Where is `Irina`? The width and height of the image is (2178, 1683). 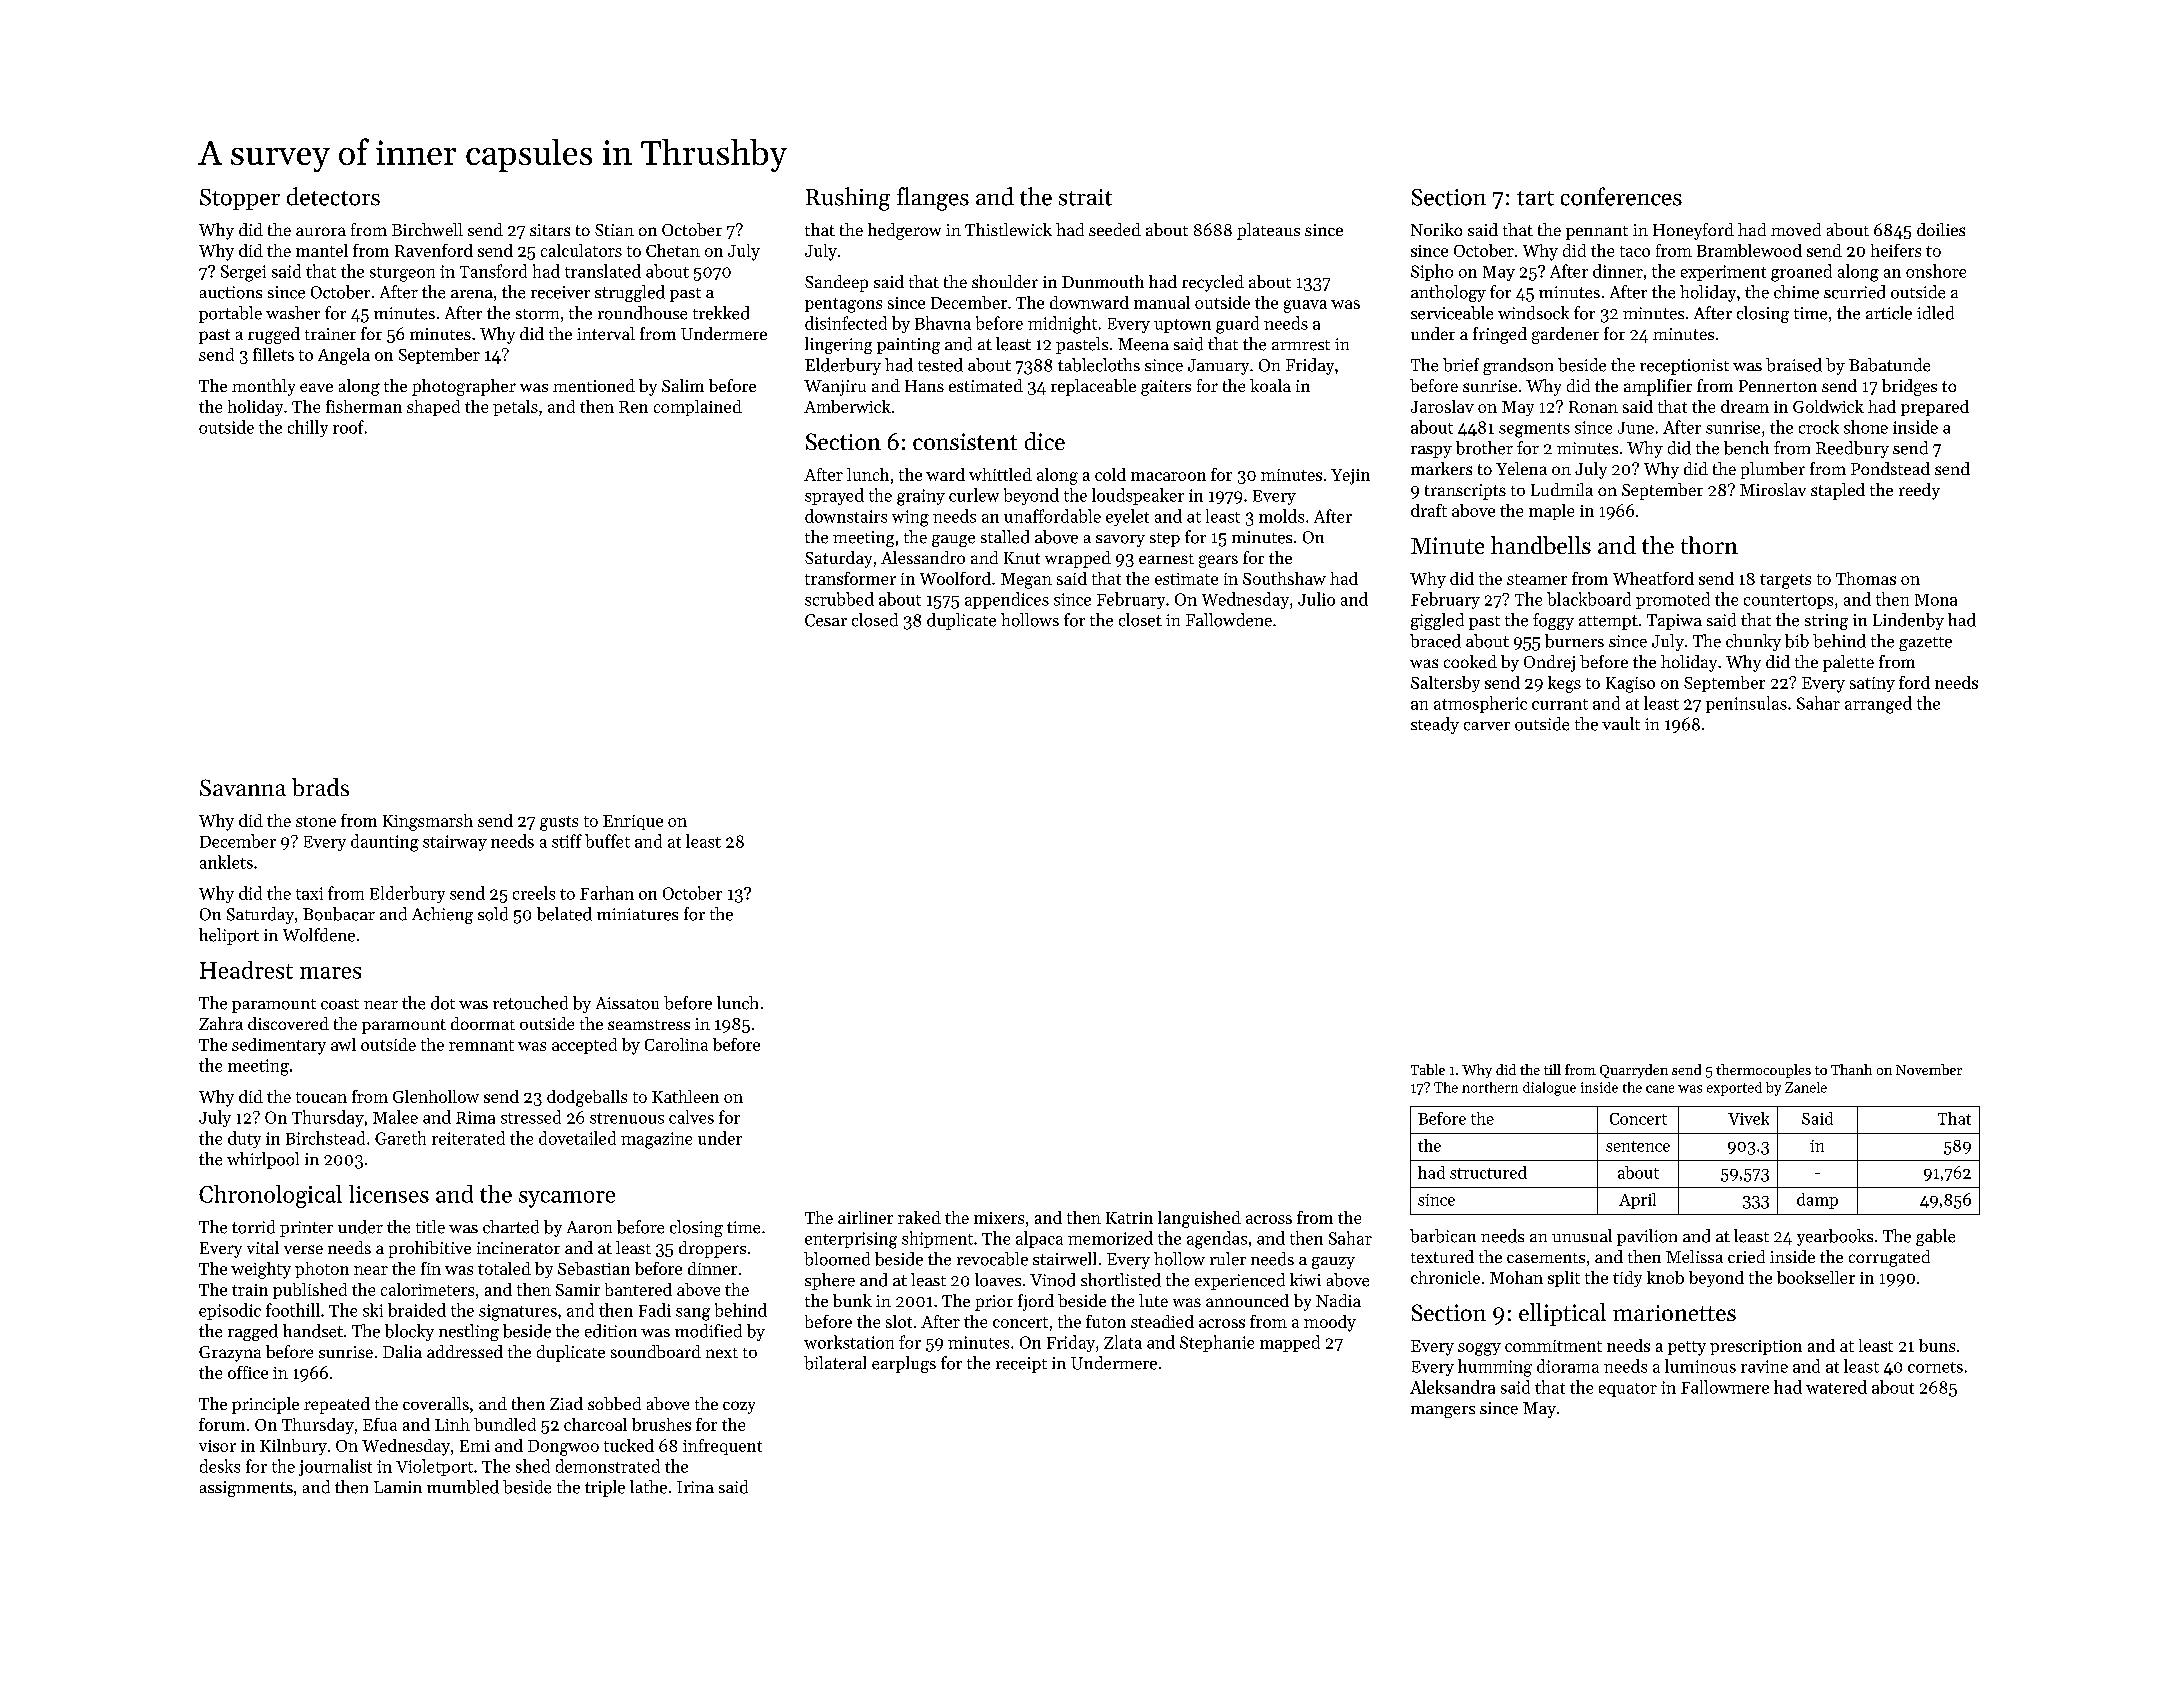
Irina is located at coordinates (695, 1487).
